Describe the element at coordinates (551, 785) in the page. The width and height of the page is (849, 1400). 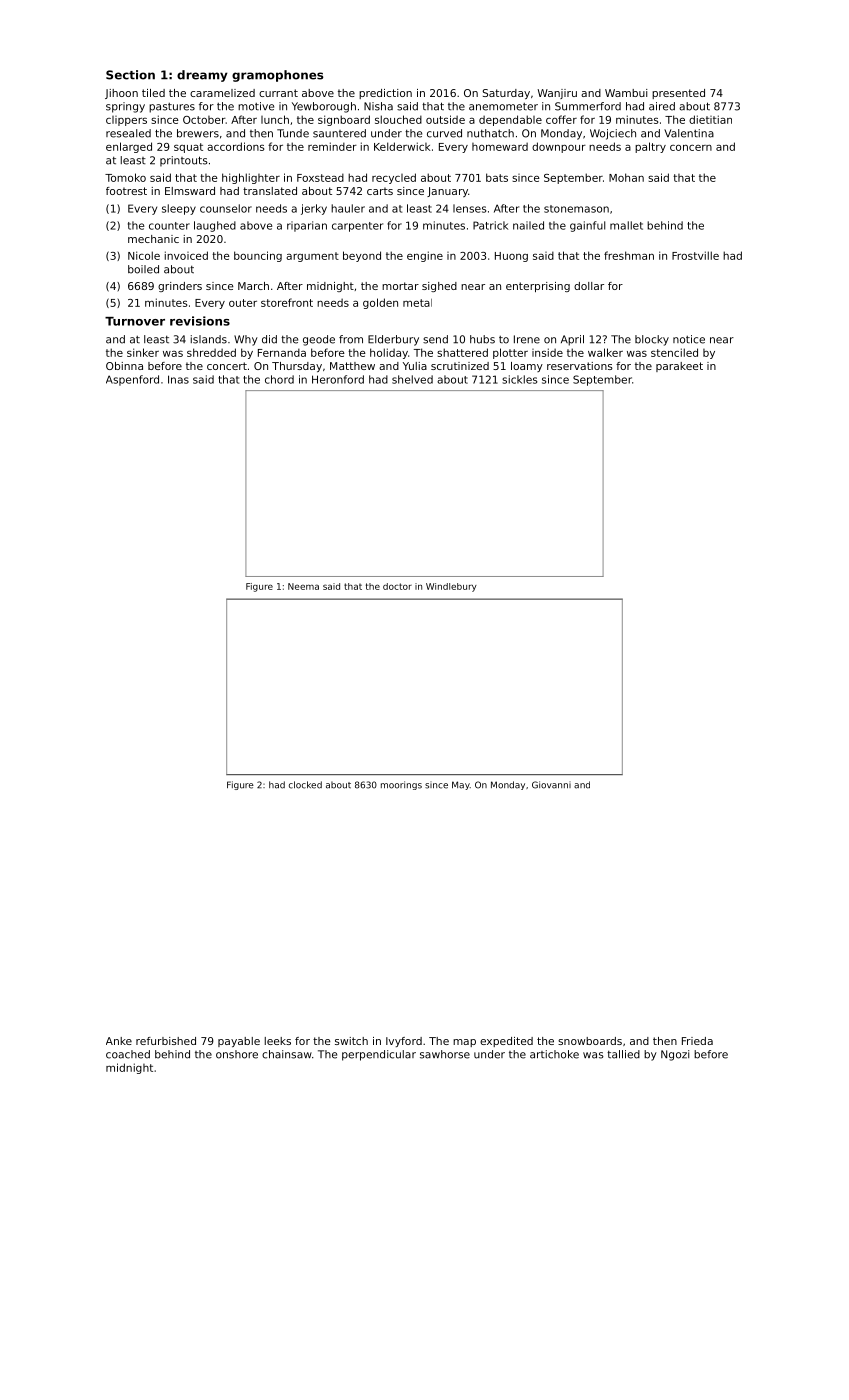
I see `Giovanni` at that location.
